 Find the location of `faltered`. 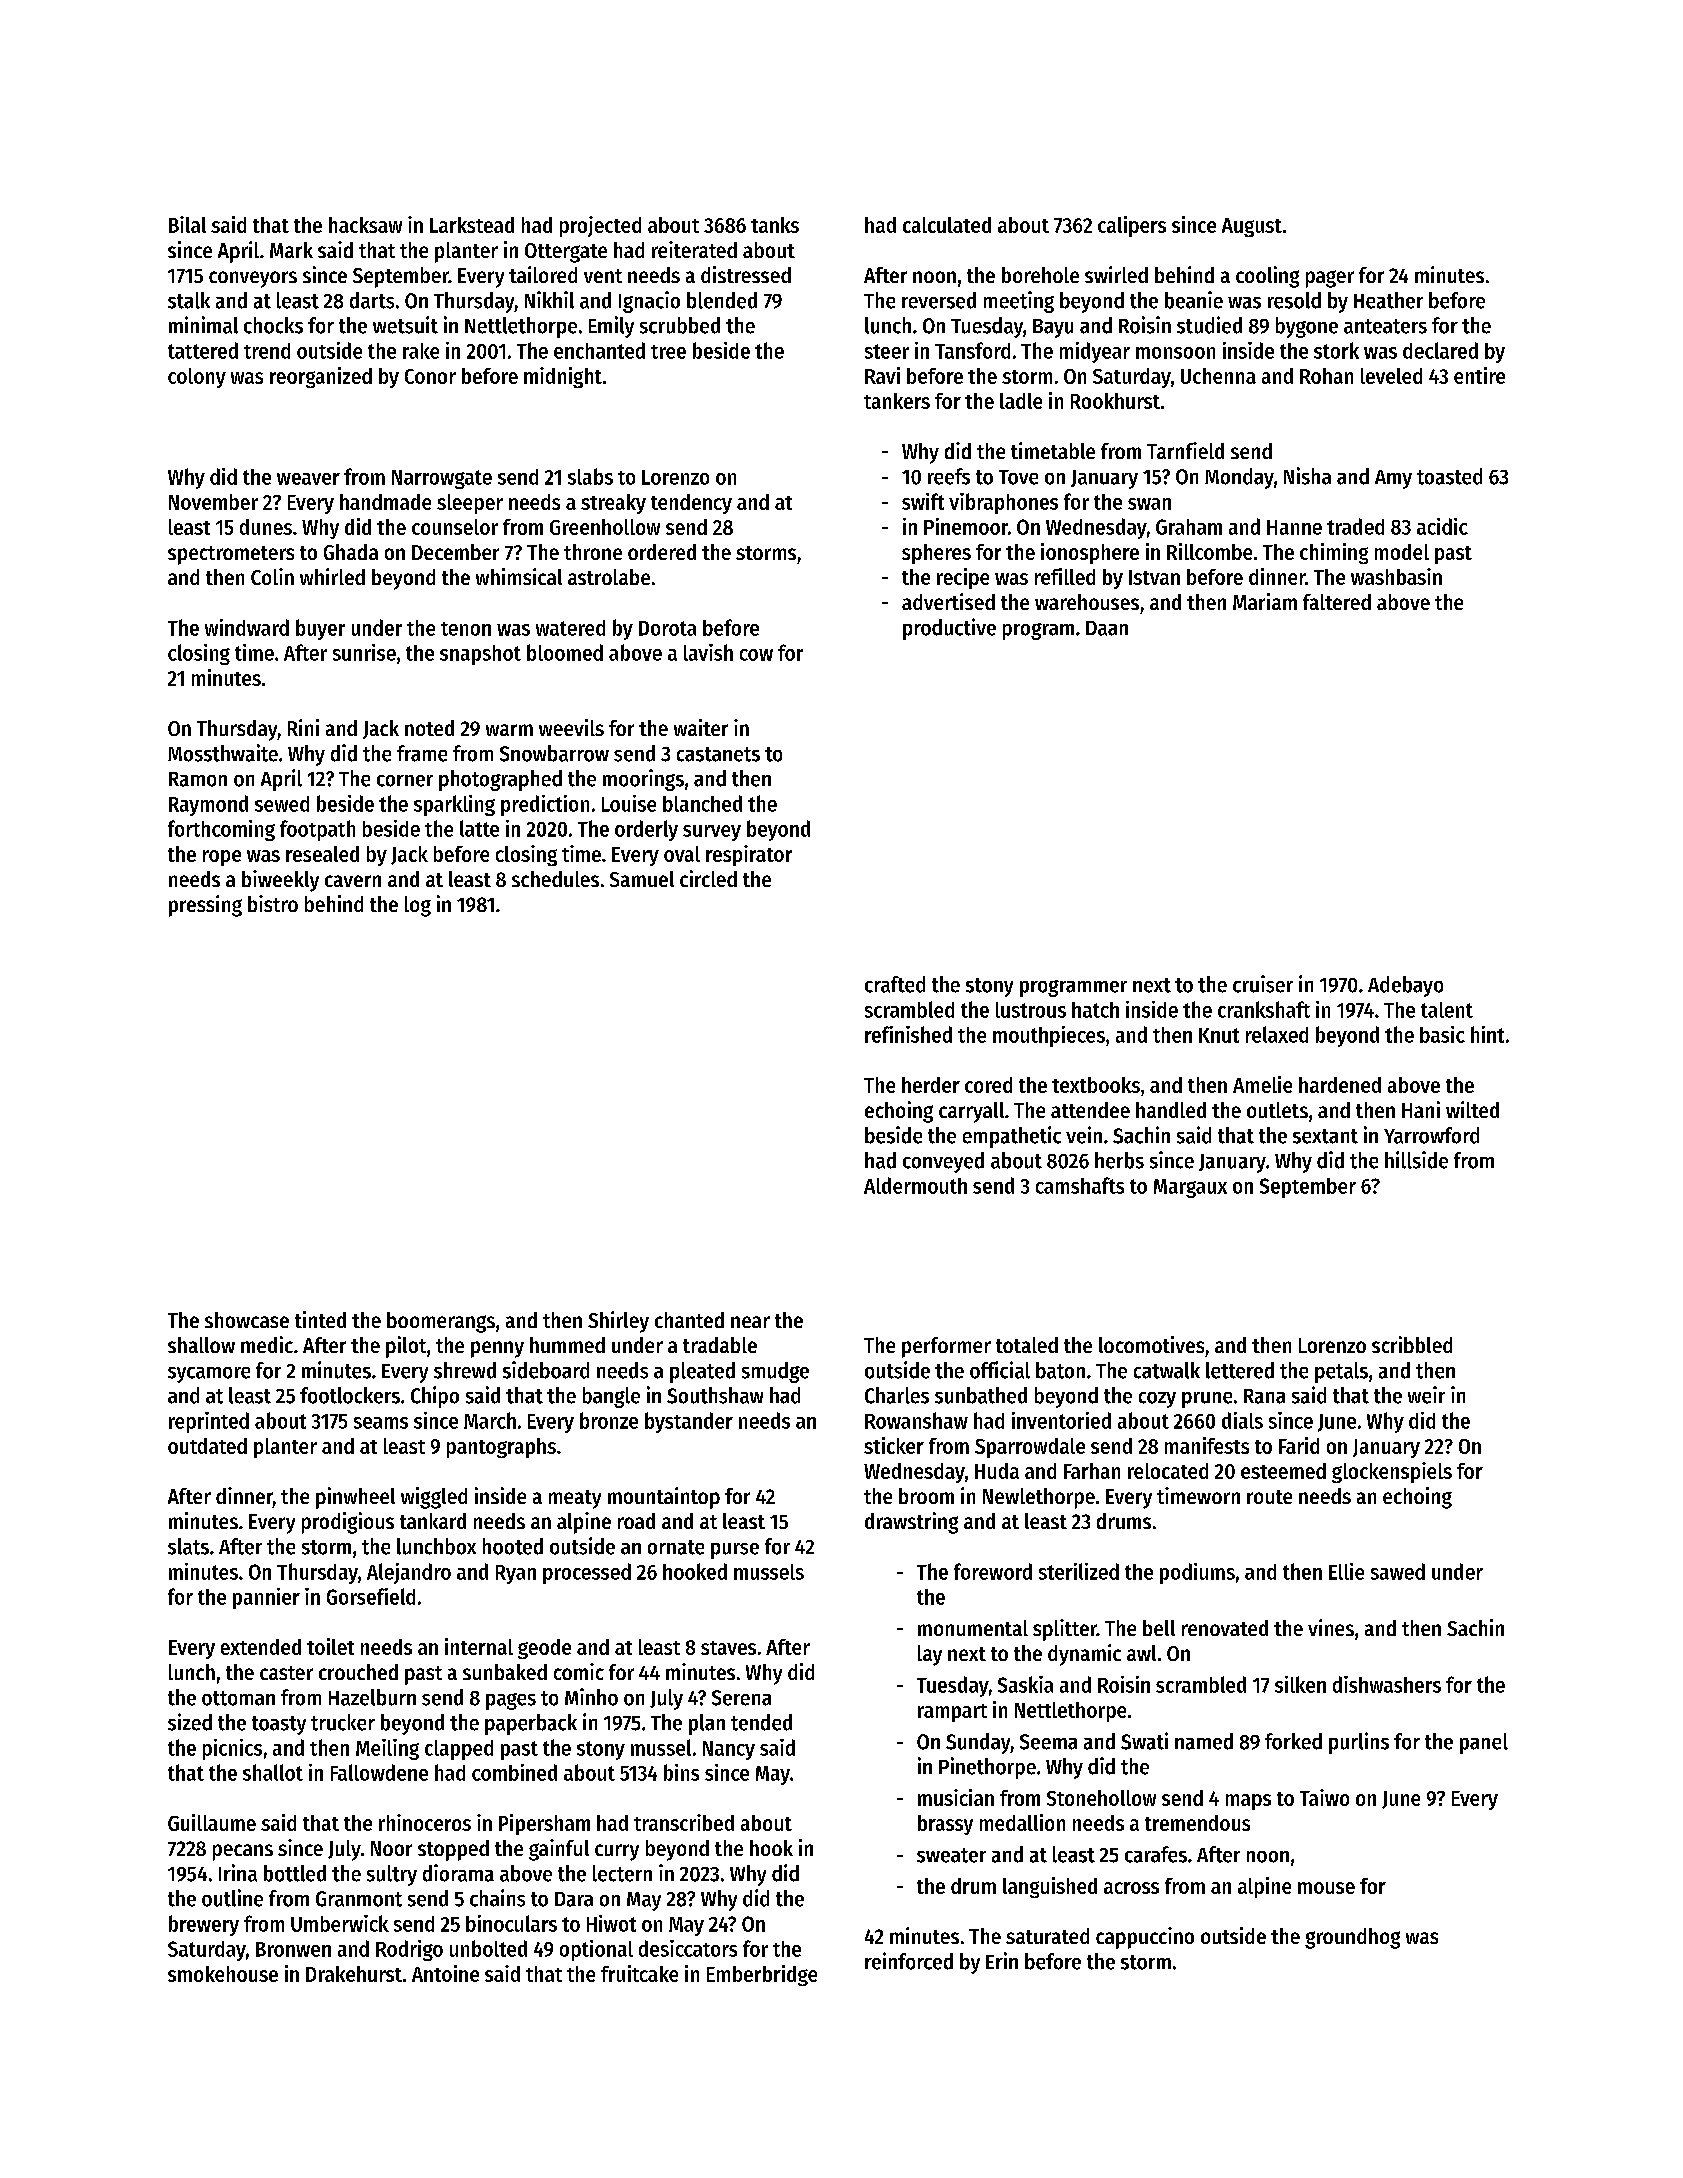

faltered is located at coordinates (1337, 602).
